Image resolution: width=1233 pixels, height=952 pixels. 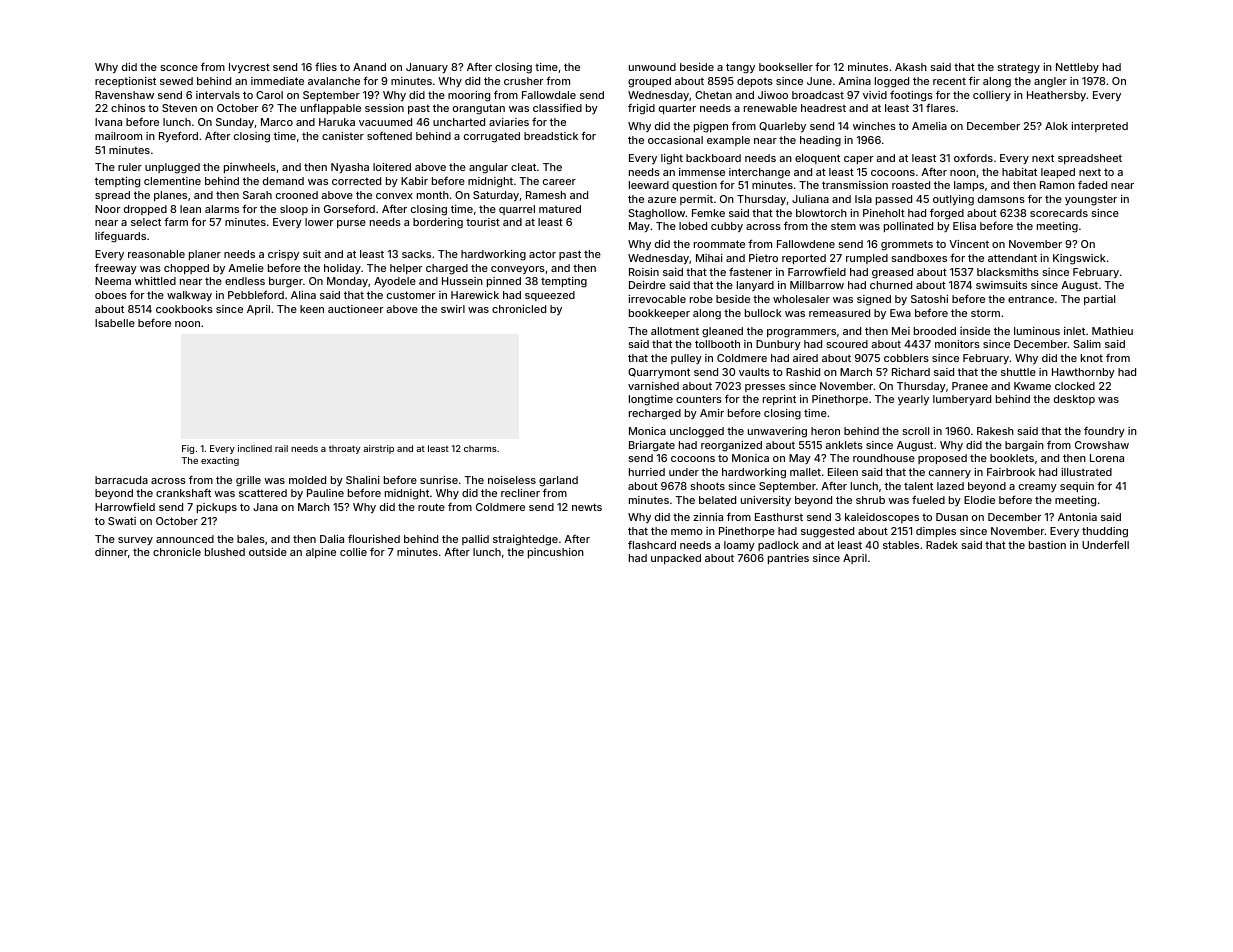 What do you see at coordinates (312, 309) in the screenshot?
I see `keen` at bounding box center [312, 309].
